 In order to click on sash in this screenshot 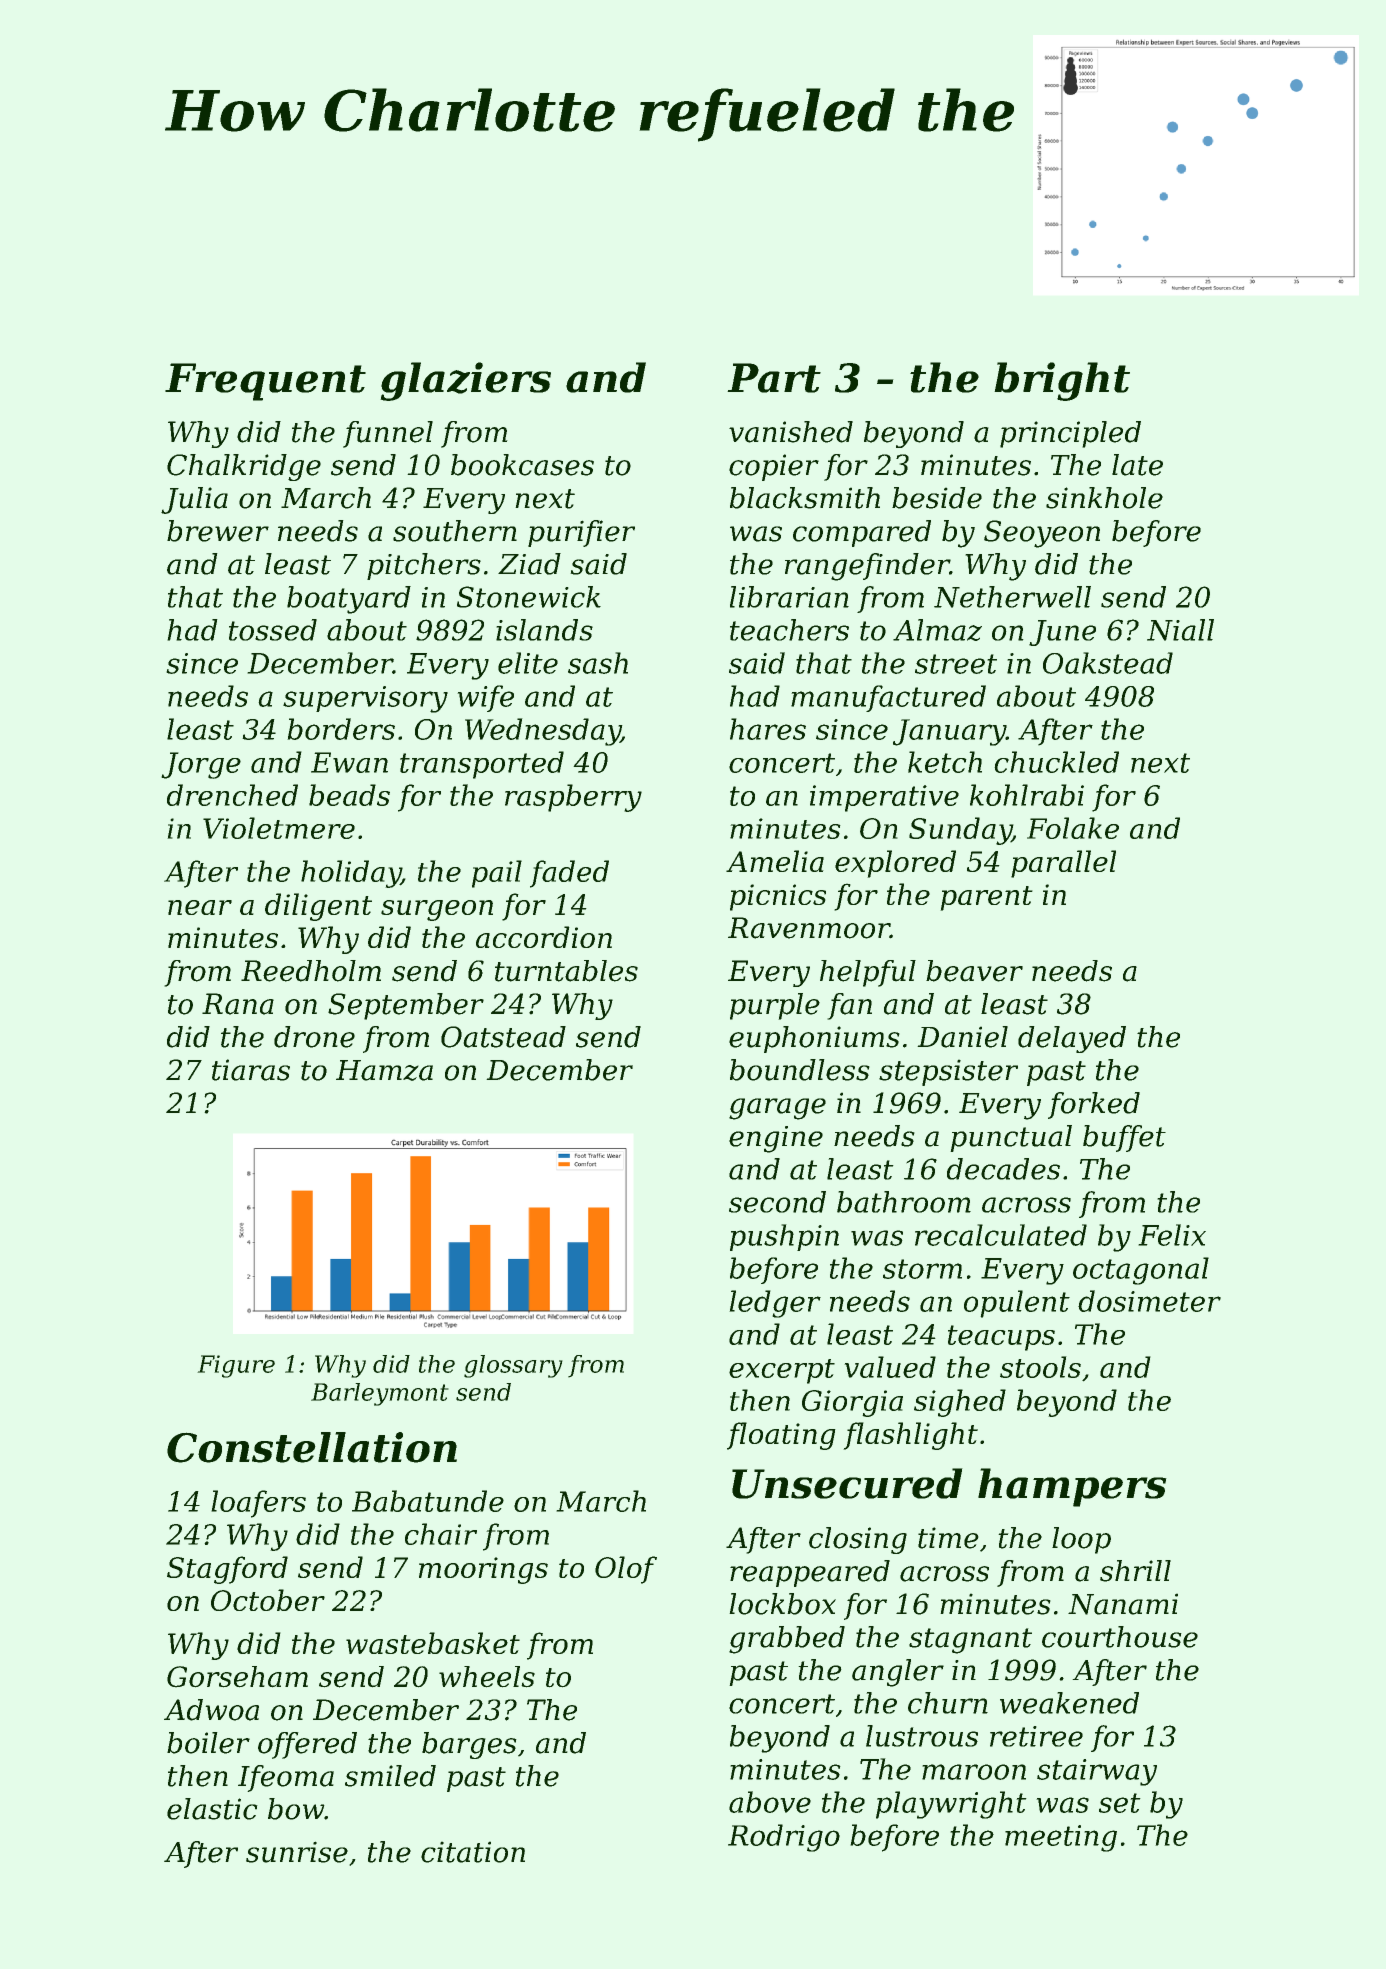, I will do `click(598, 663)`.
